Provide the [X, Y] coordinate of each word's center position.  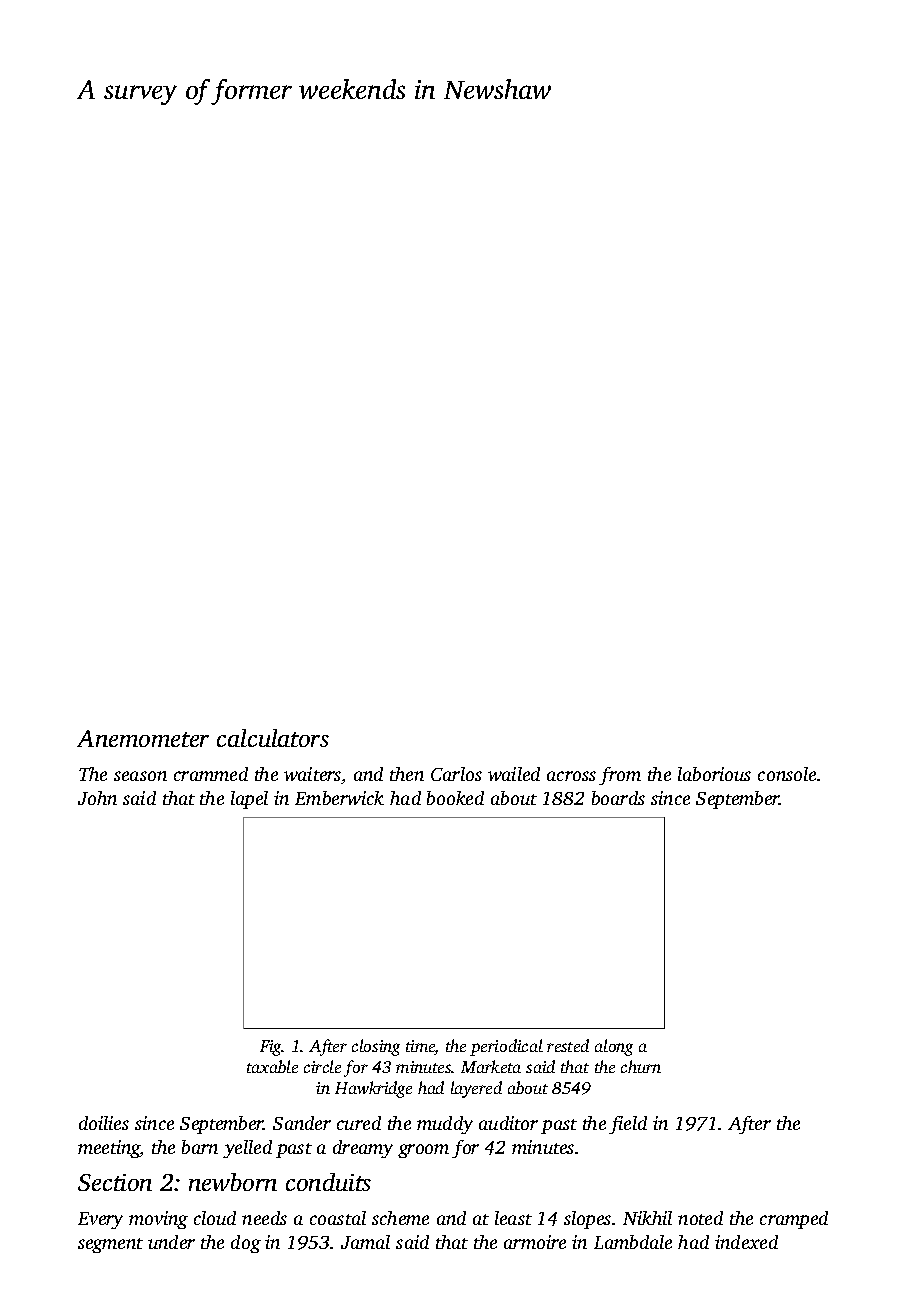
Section [115, 1182]
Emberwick [339, 798]
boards [618, 798]
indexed [746, 1242]
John [97, 798]
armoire [535, 1242]
